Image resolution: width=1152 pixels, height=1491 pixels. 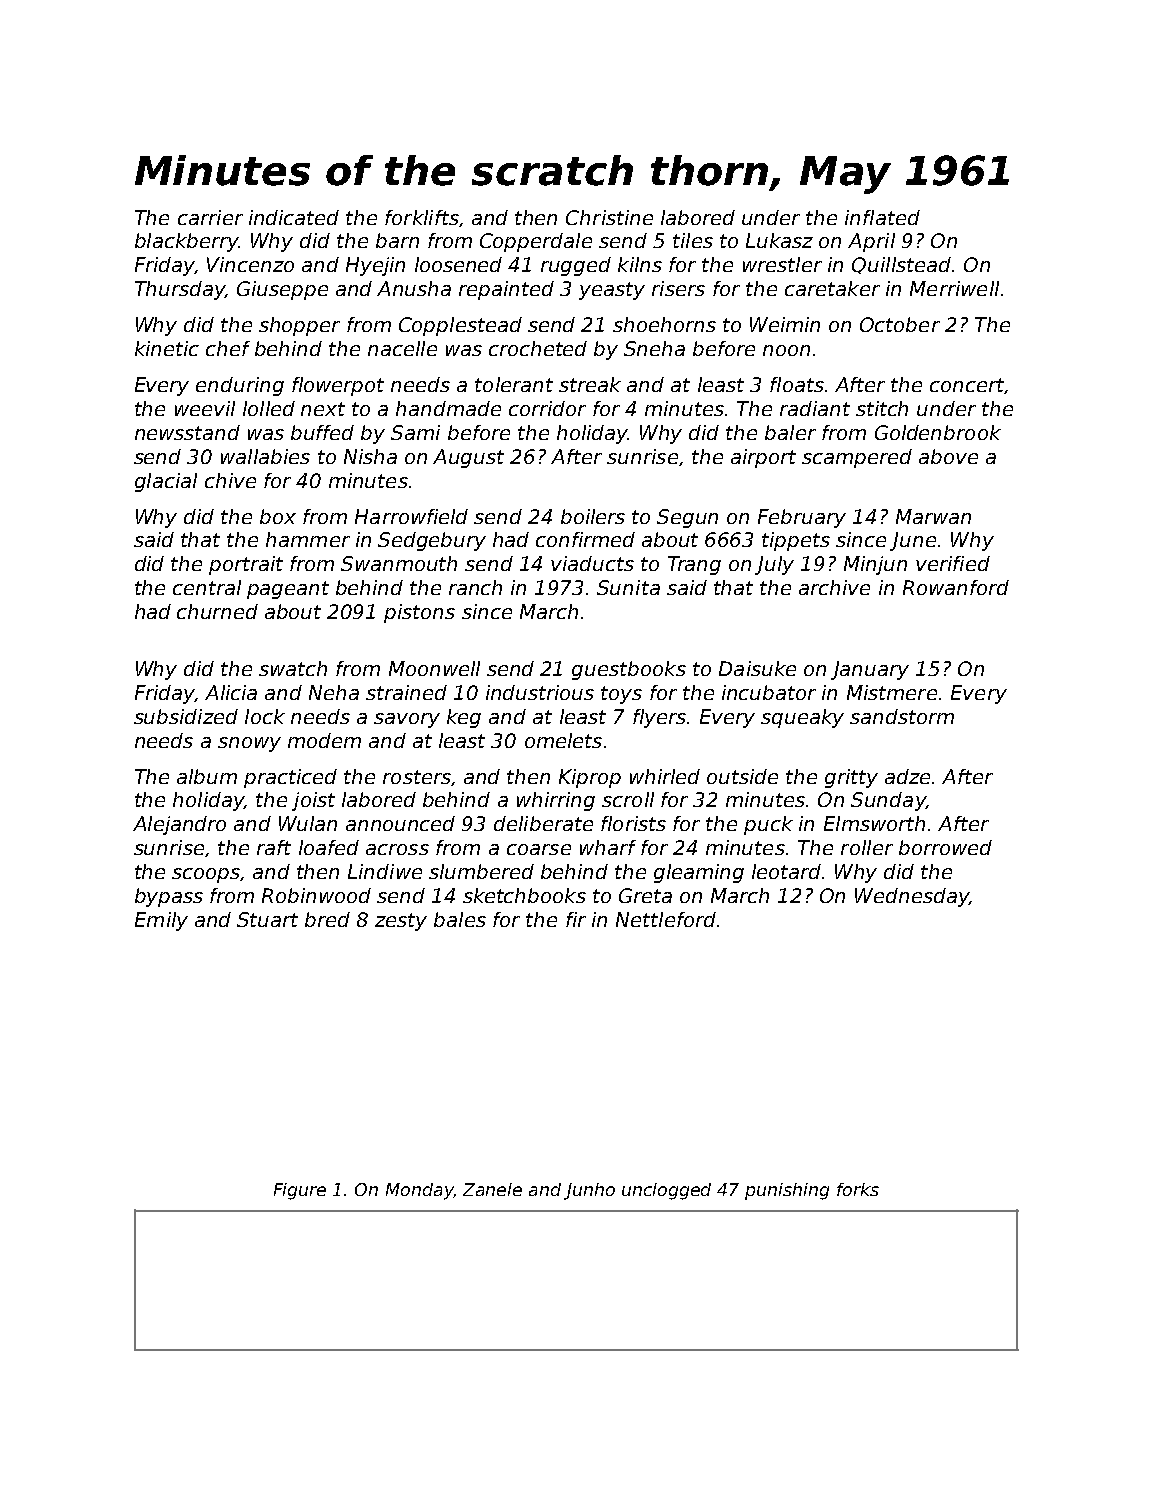 What do you see at coordinates (882, 217) in the page?
I see `inflated` at bounding box center [882, 217].
